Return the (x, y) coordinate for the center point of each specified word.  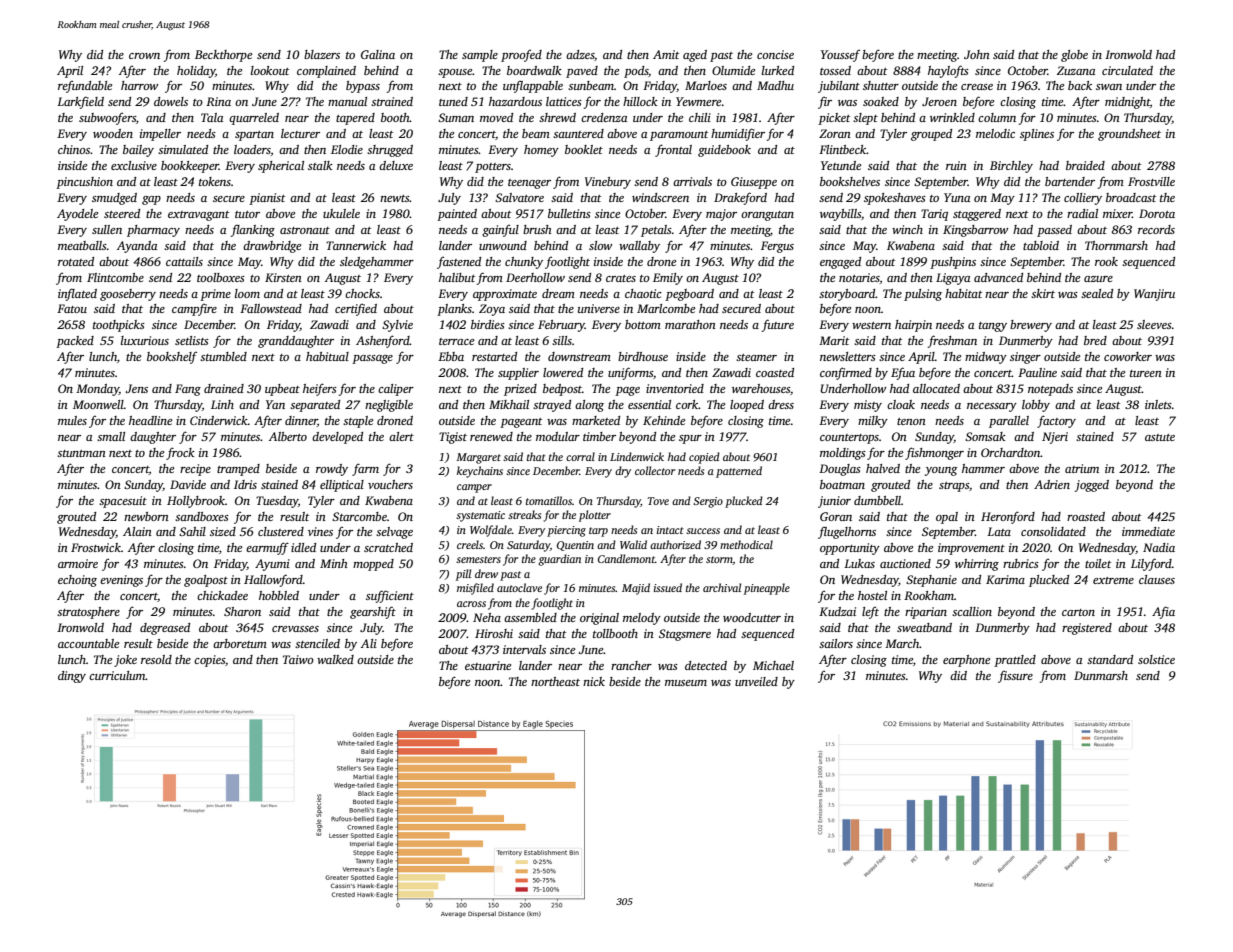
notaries (859, 277)
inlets (1158, 404)
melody (642, 619)
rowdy (332, 470)
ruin (956, 165)
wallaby (639, 247)
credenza (604, 117)
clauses (1157, 579)
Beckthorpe (223, 56)
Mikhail (509, 404)
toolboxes (221, 277)
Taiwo (298, 659)
